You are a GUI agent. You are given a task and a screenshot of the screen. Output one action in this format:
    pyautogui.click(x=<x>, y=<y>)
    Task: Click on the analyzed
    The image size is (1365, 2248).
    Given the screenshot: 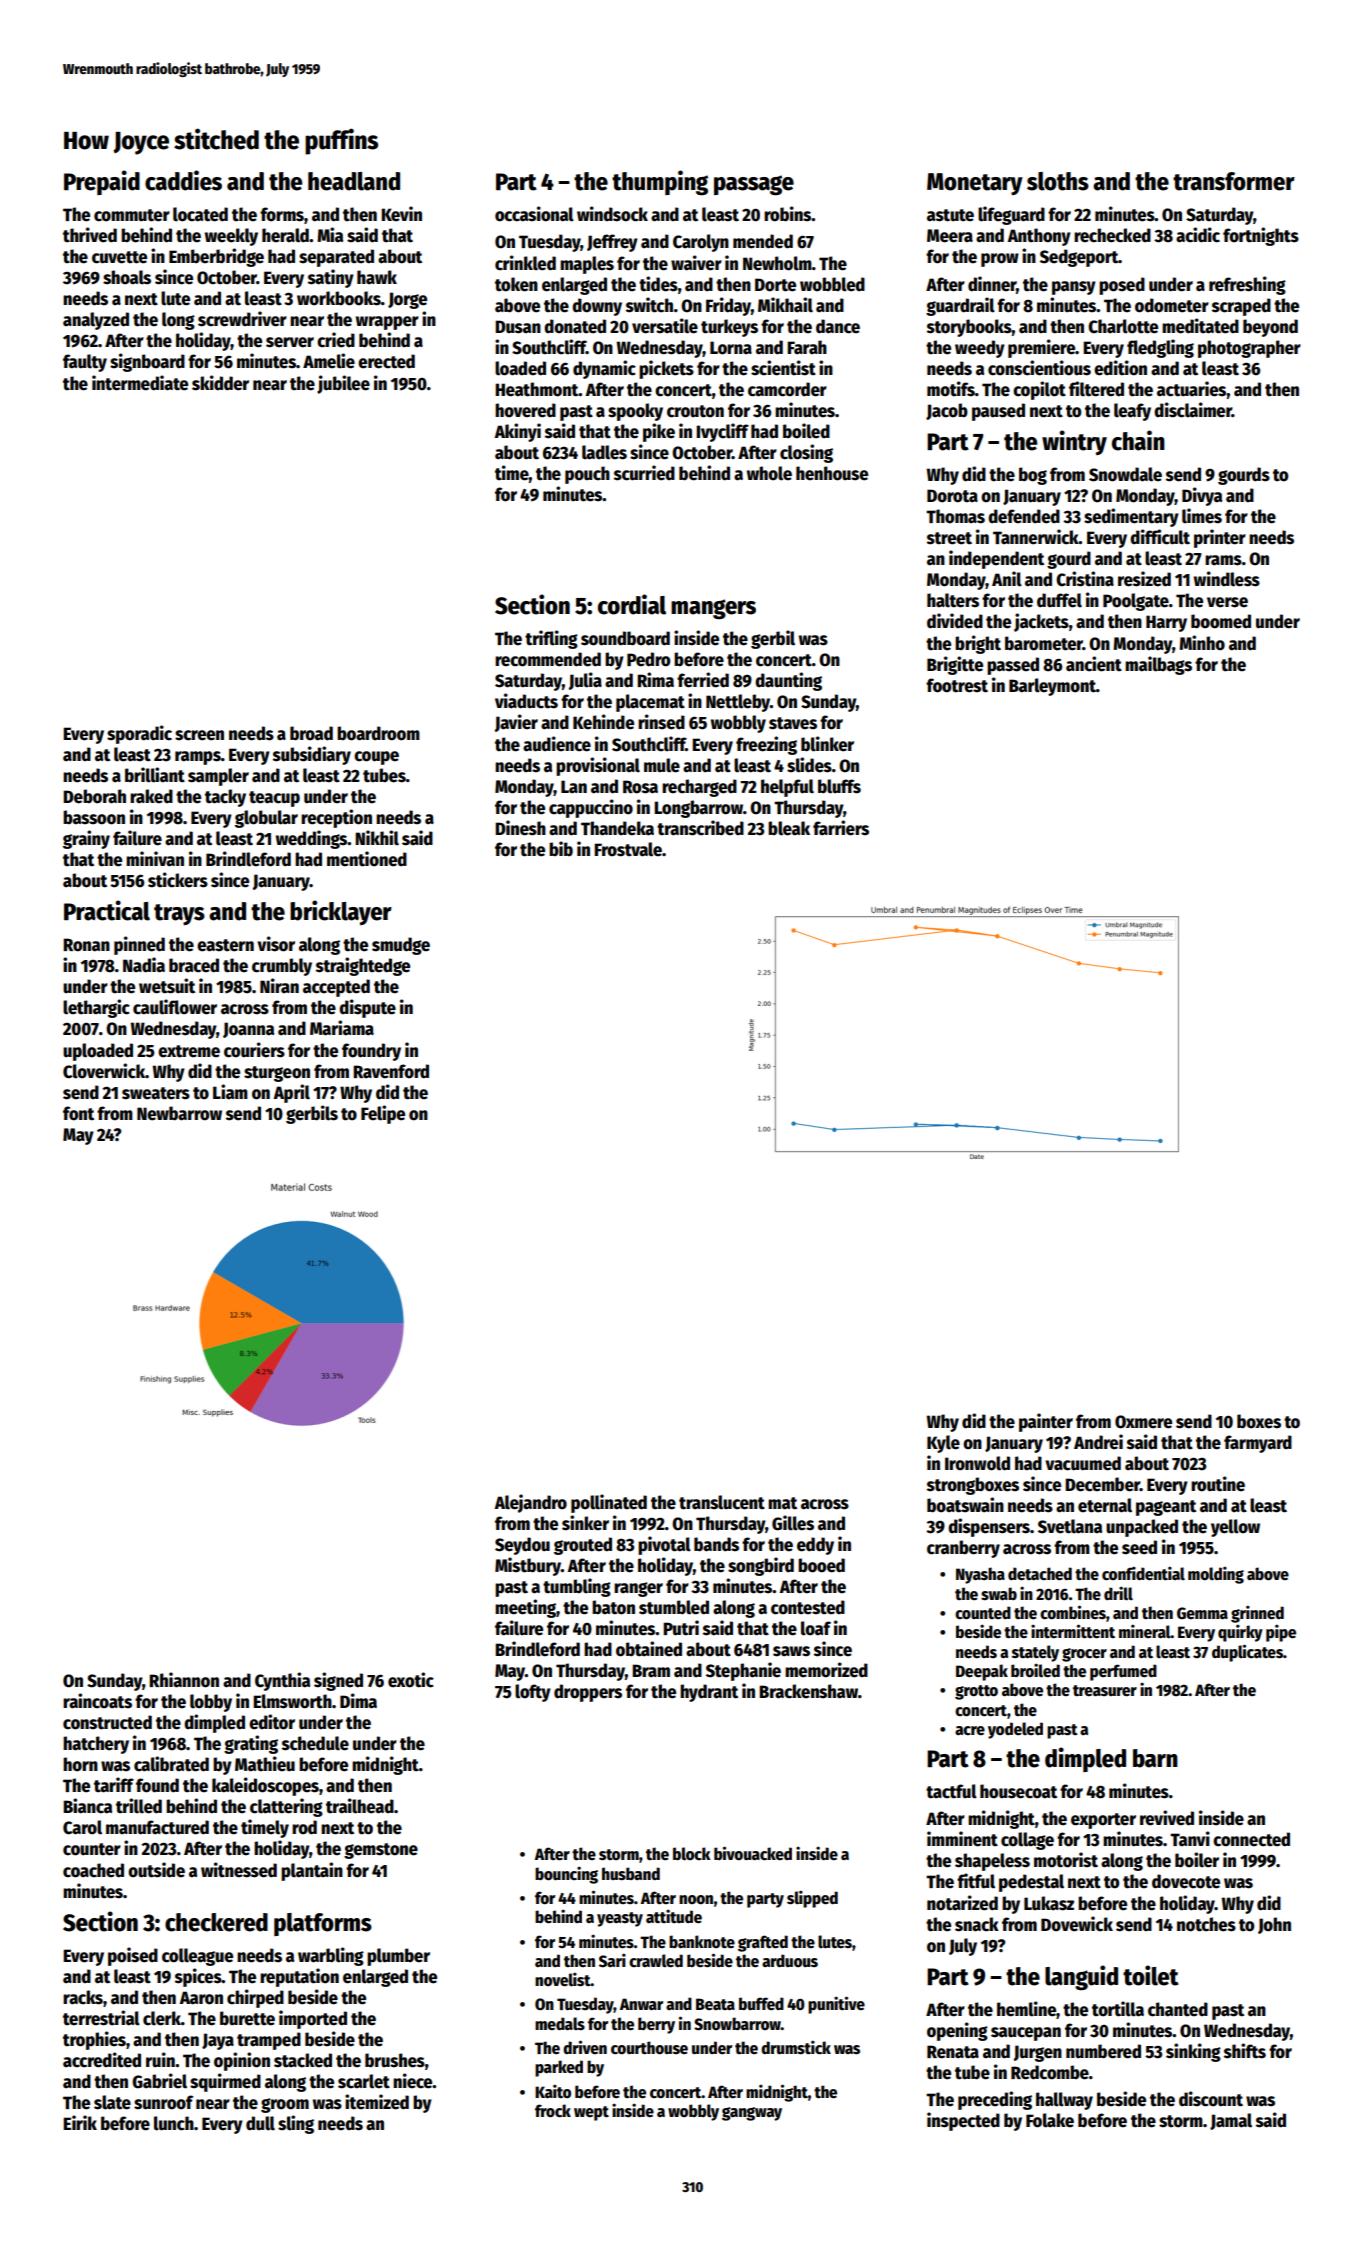 What is the action you would take?
    pyautogui.click(x=96, y=321)
